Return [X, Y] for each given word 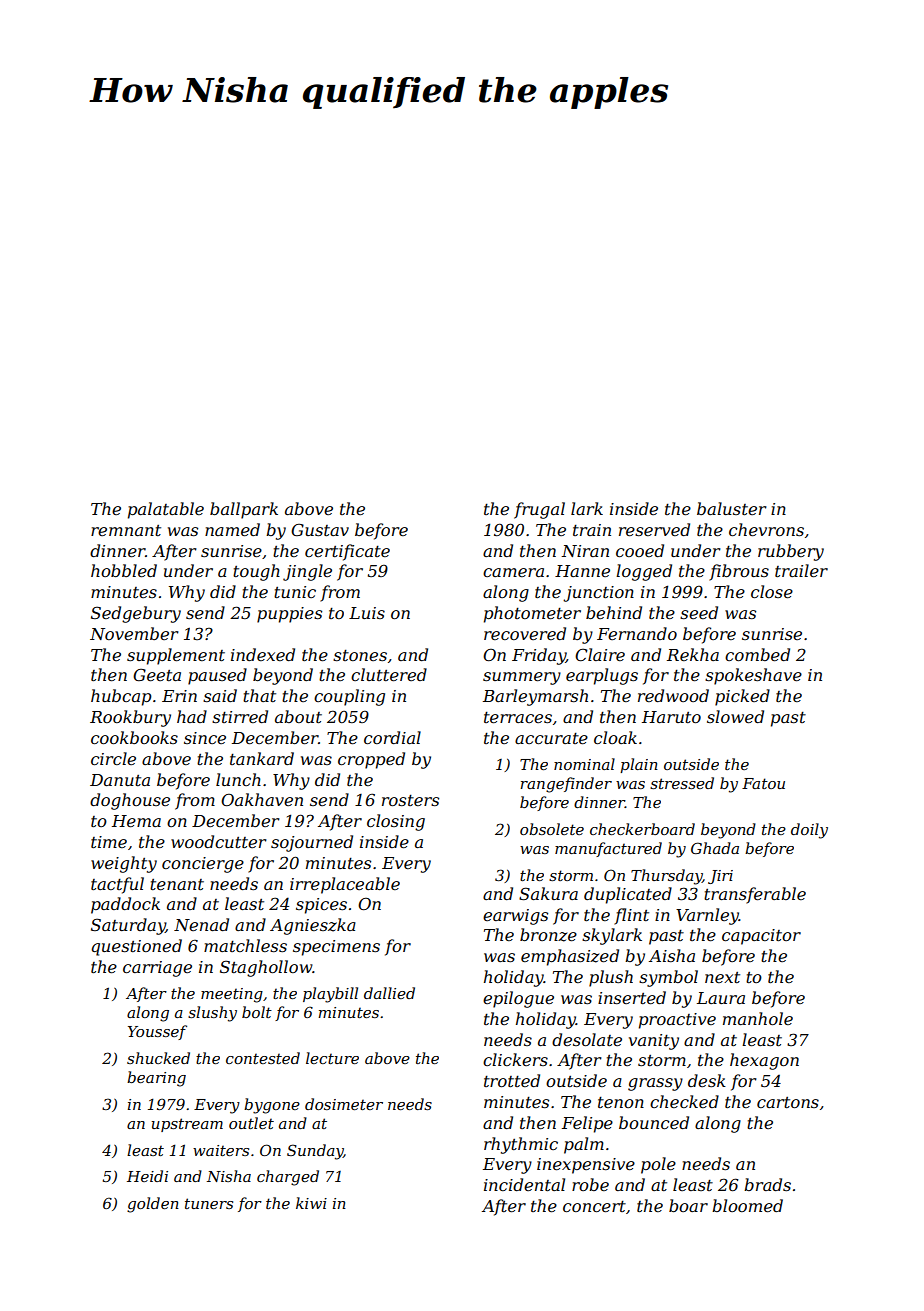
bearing [156, 1079]
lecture [332, 1058]
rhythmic [521, 1145]
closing [396, 822]
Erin [179, 696]
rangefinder [566, 785]
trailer [801, 570]
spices [321, 906]
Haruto [671, 717]
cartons [788, 1102]
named [232, 529]
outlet [251, 1123]
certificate [347, 552]
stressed [682, 783]
